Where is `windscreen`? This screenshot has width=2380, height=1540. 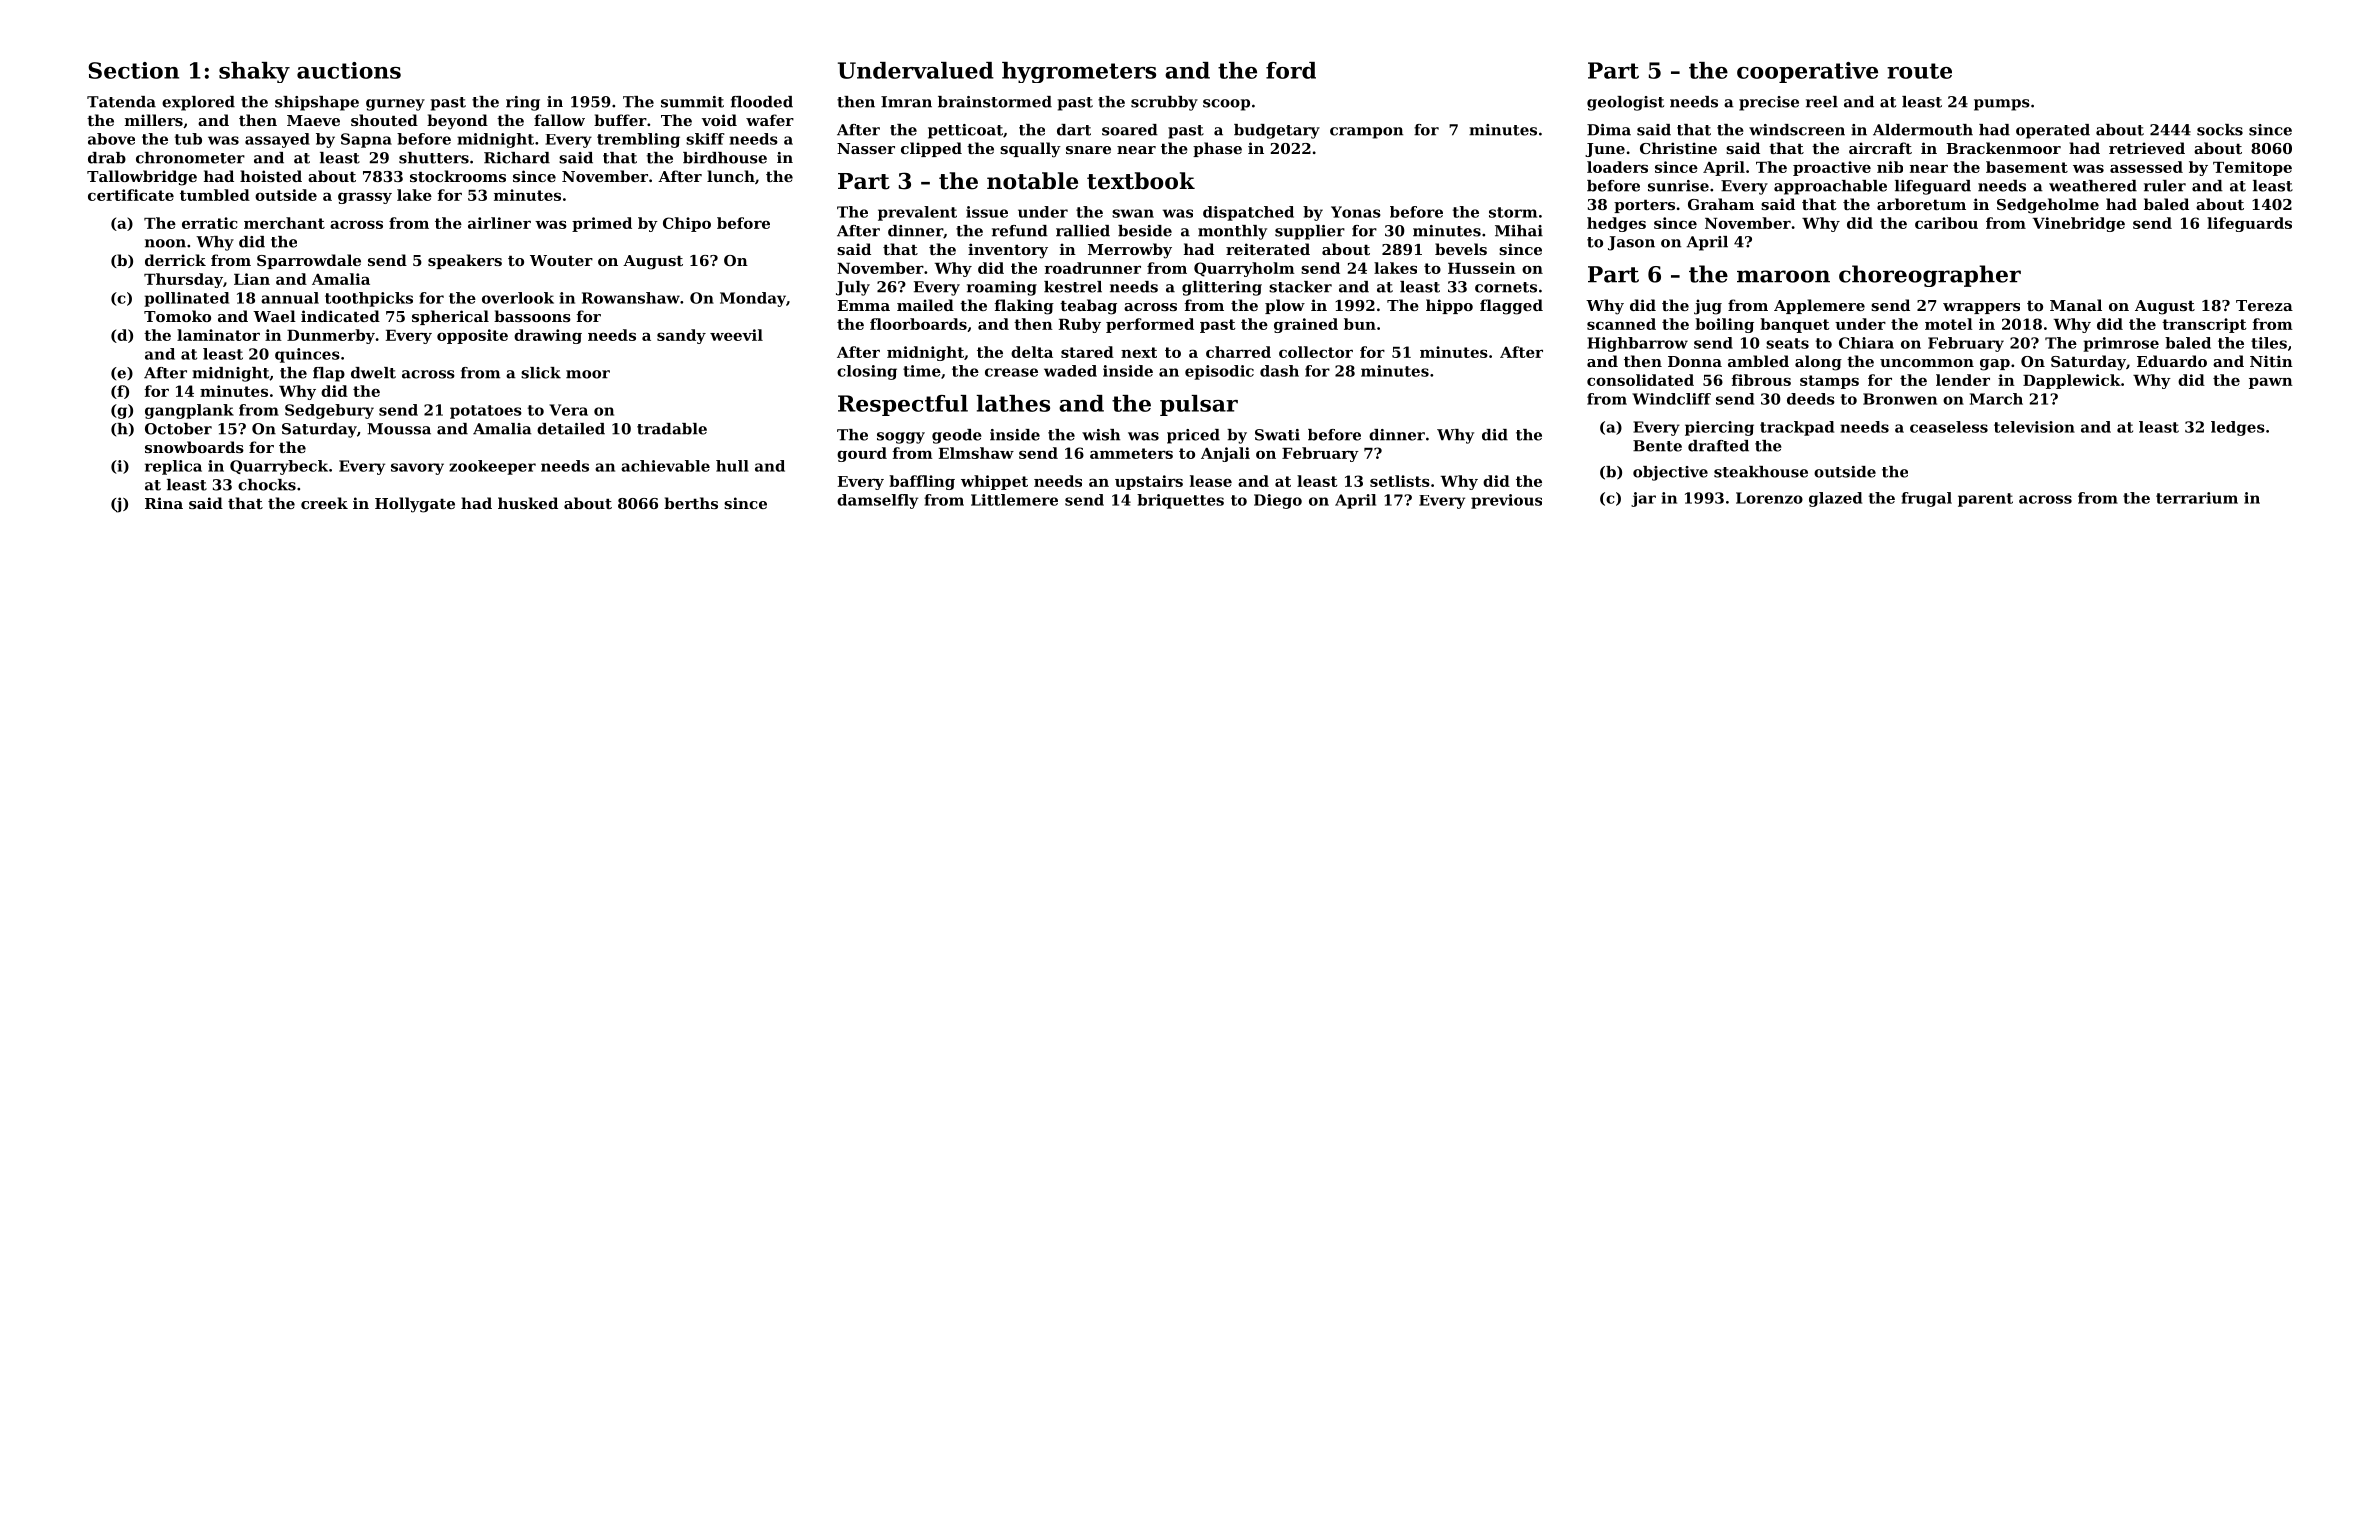 windscreen is located at coordinates (1797, 130).
